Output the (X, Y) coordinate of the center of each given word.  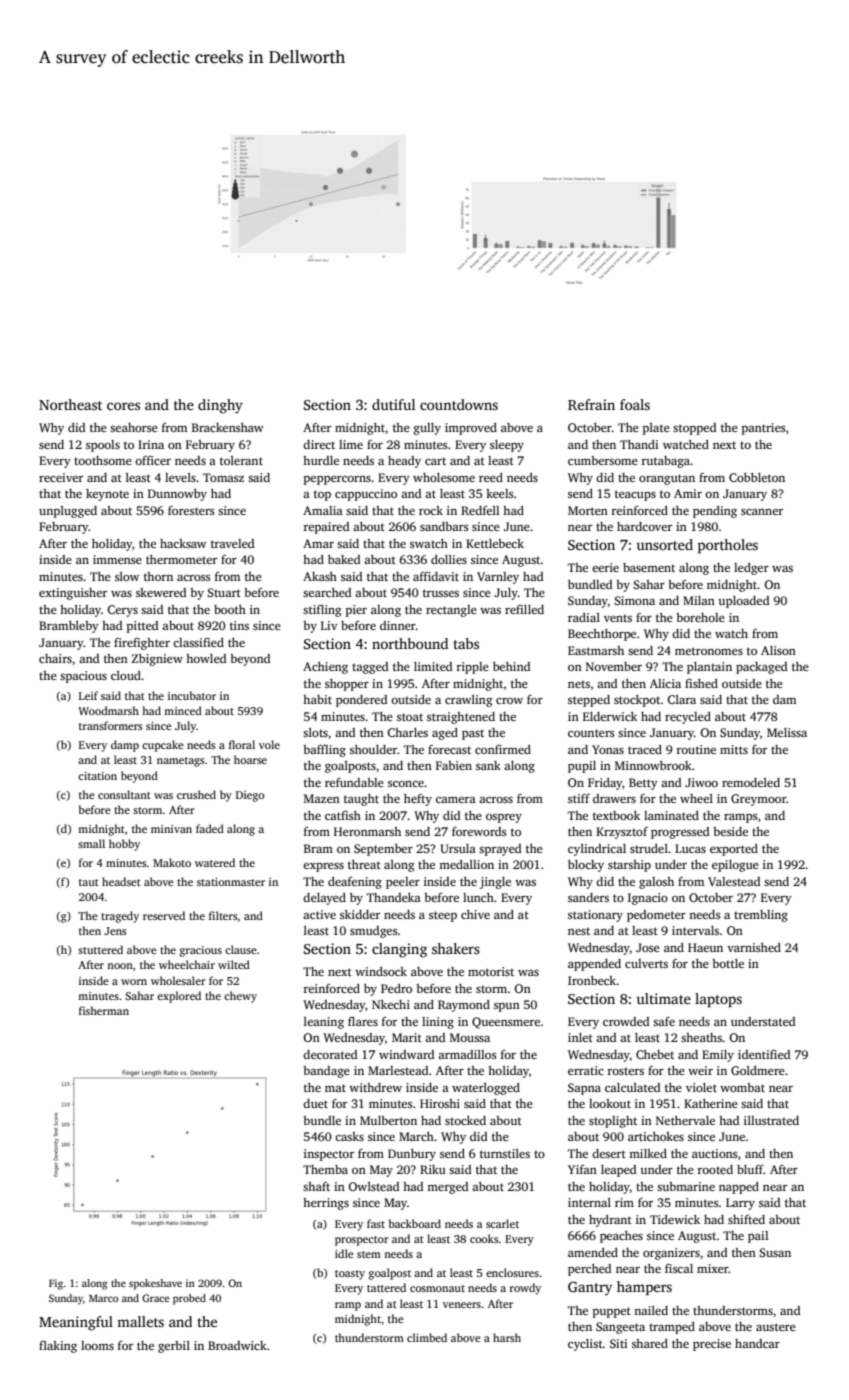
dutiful (393, 404)
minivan (171, 829)
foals (635, 404)
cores (123, 406)
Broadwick (237, 1345)
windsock (381, 971)
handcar (757, 1343)
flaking (58, 1347)
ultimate (663, 998)
